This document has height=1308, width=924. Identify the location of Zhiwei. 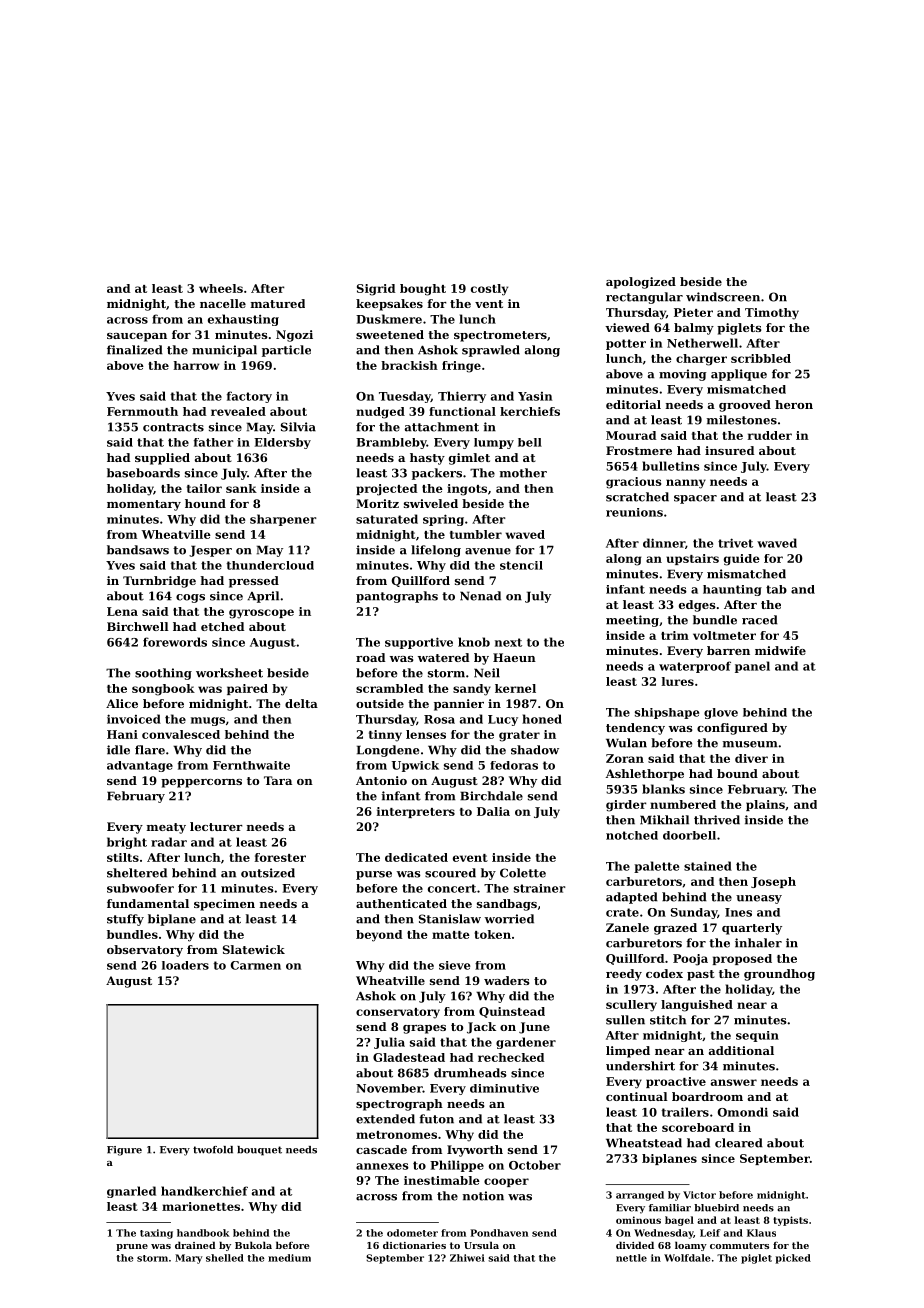
(467, 1258).
